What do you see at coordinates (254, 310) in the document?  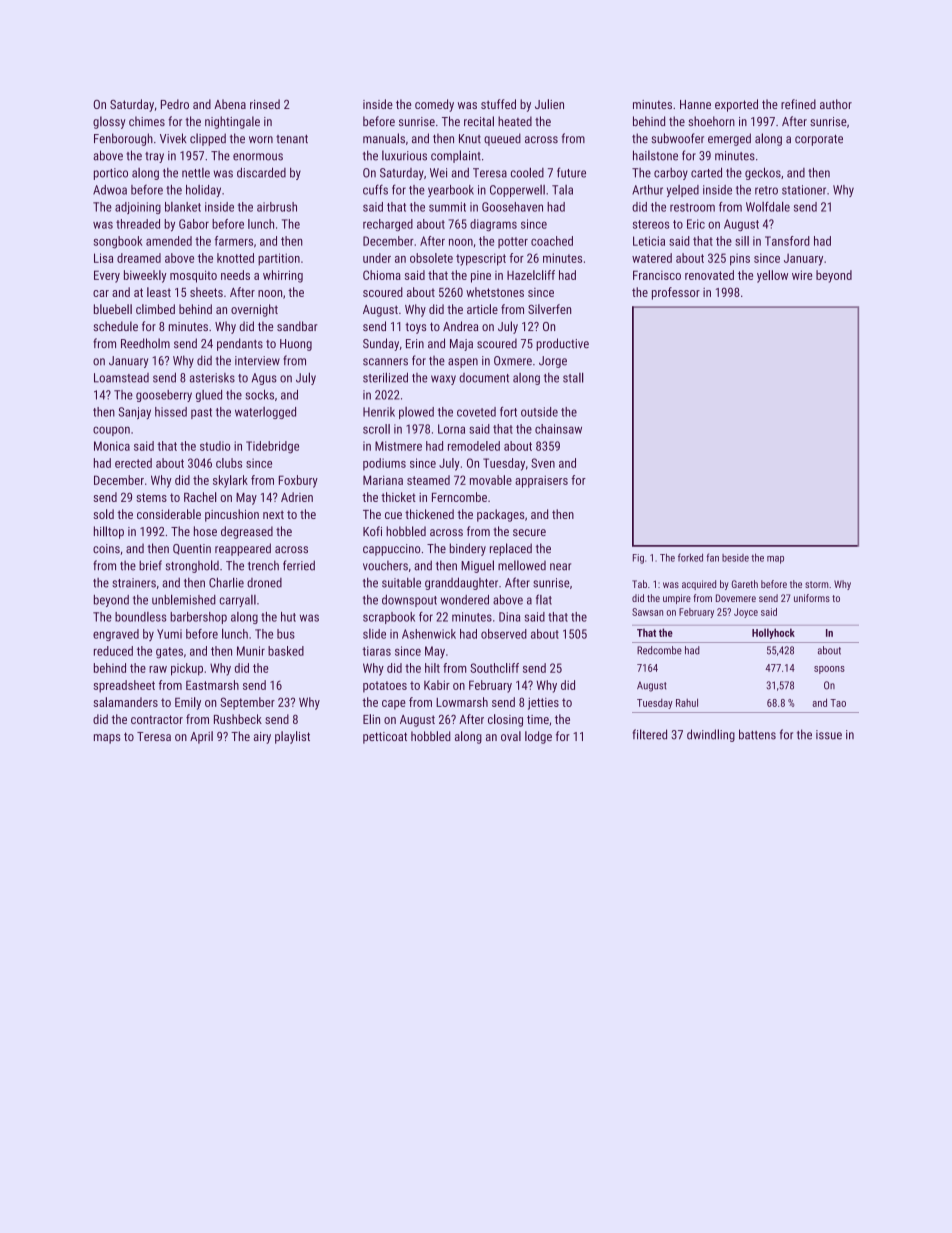 I see `overnight` at bounding box center [254, 310].
